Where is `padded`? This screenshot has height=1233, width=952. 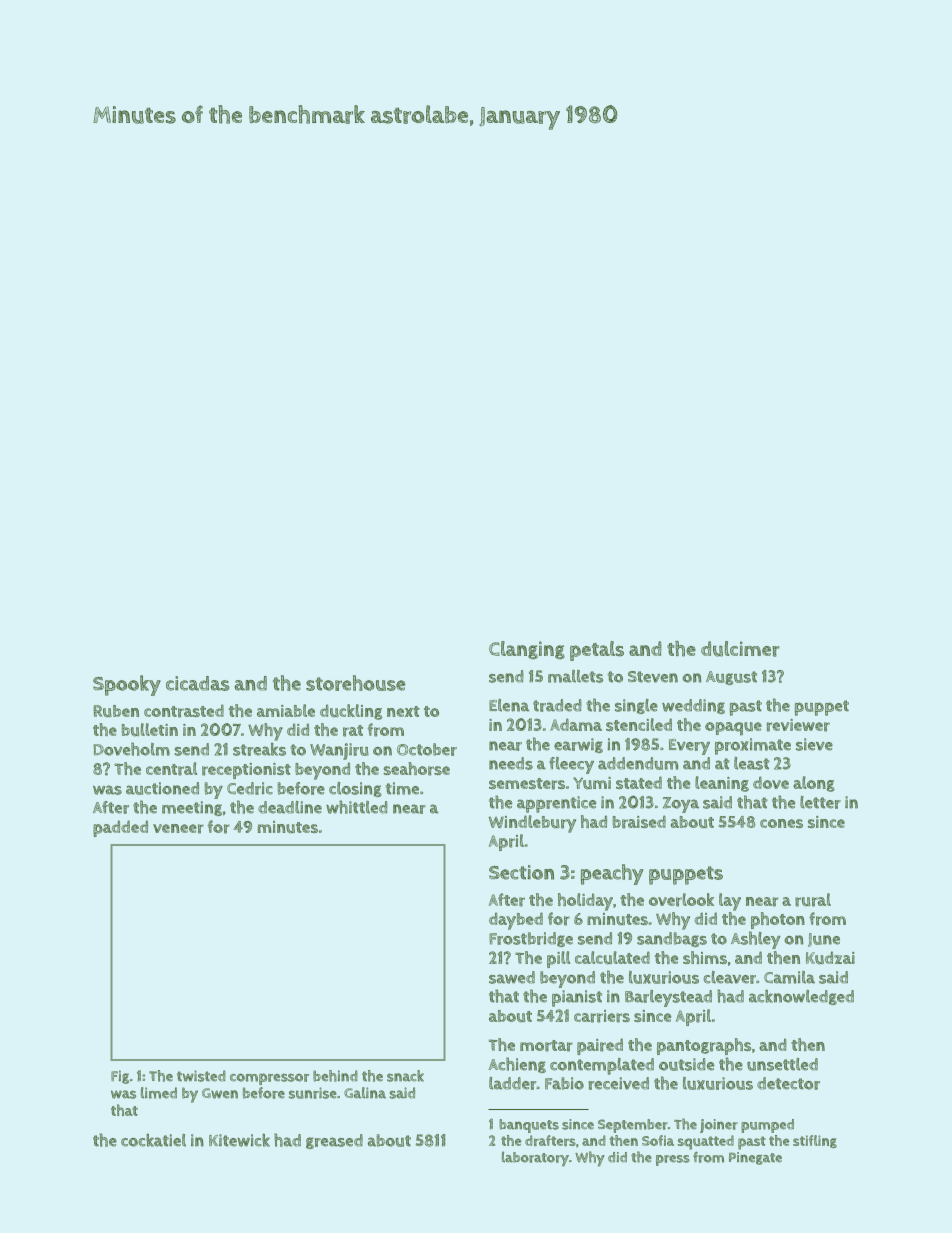
padded is located at coordinates (120, 828).
